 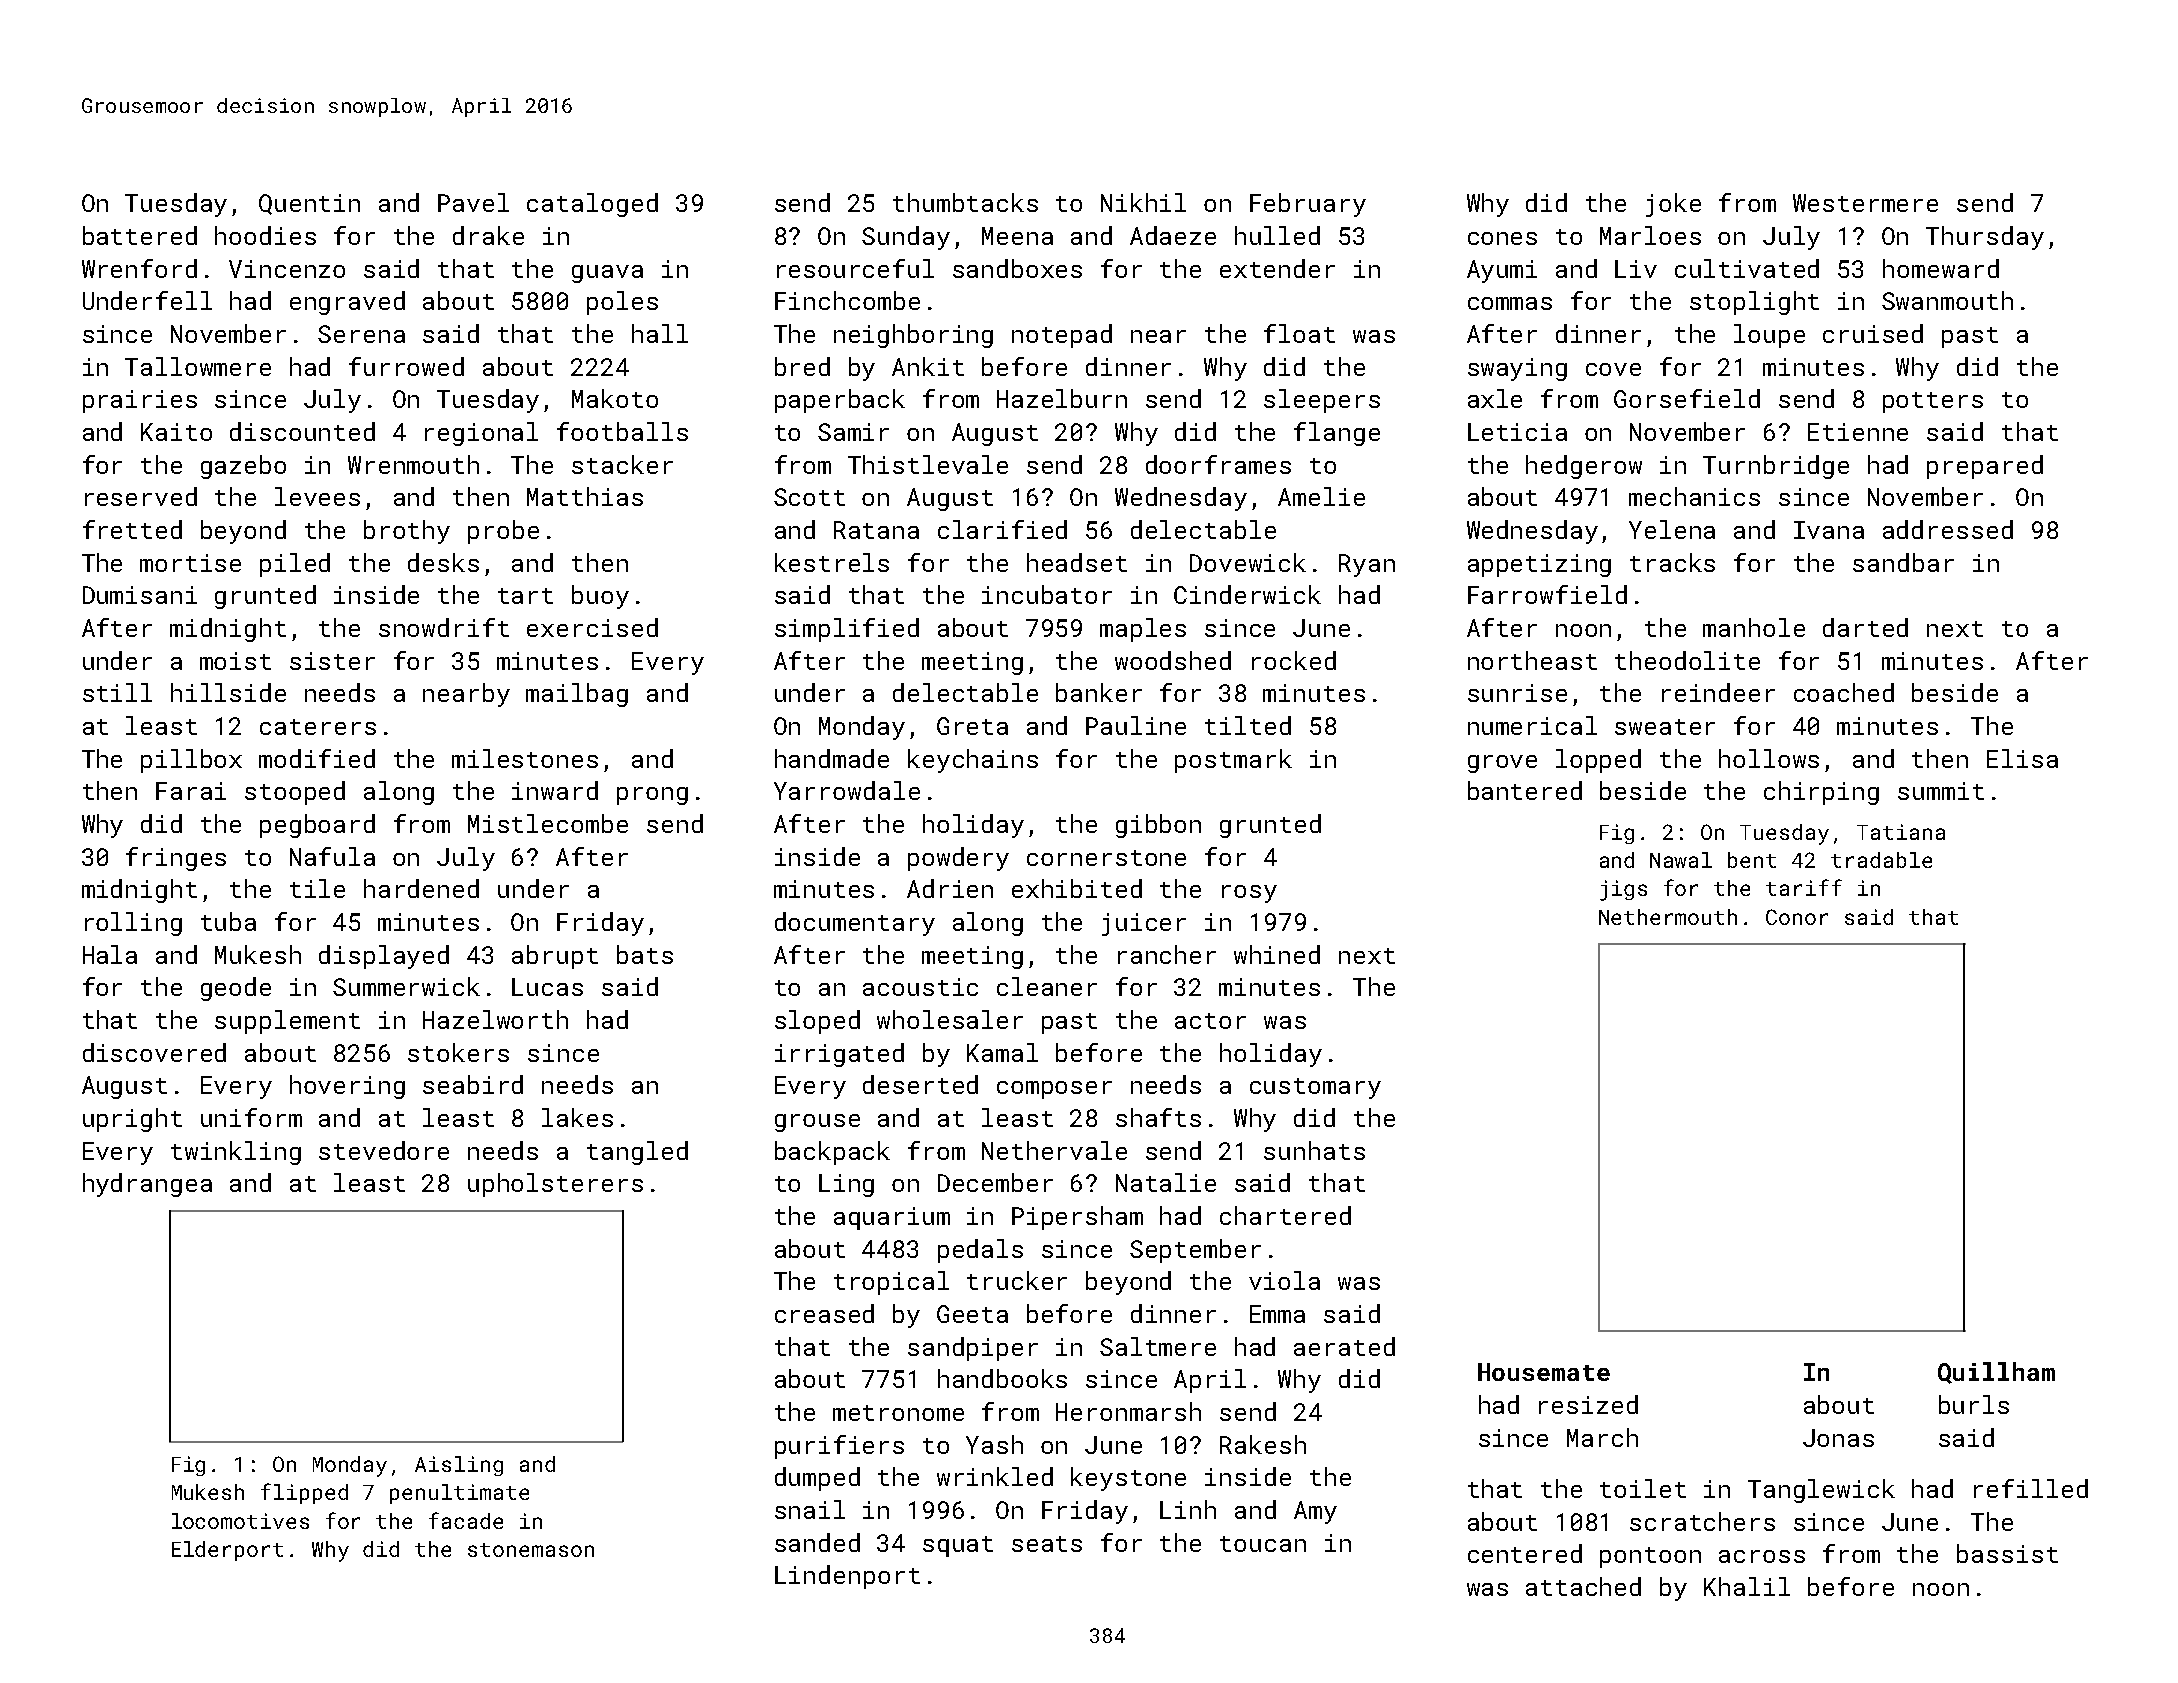 What do you see at coordinates (1829, 530) in the image?
I see `Ivana` at bounding box center [1829, 530].
